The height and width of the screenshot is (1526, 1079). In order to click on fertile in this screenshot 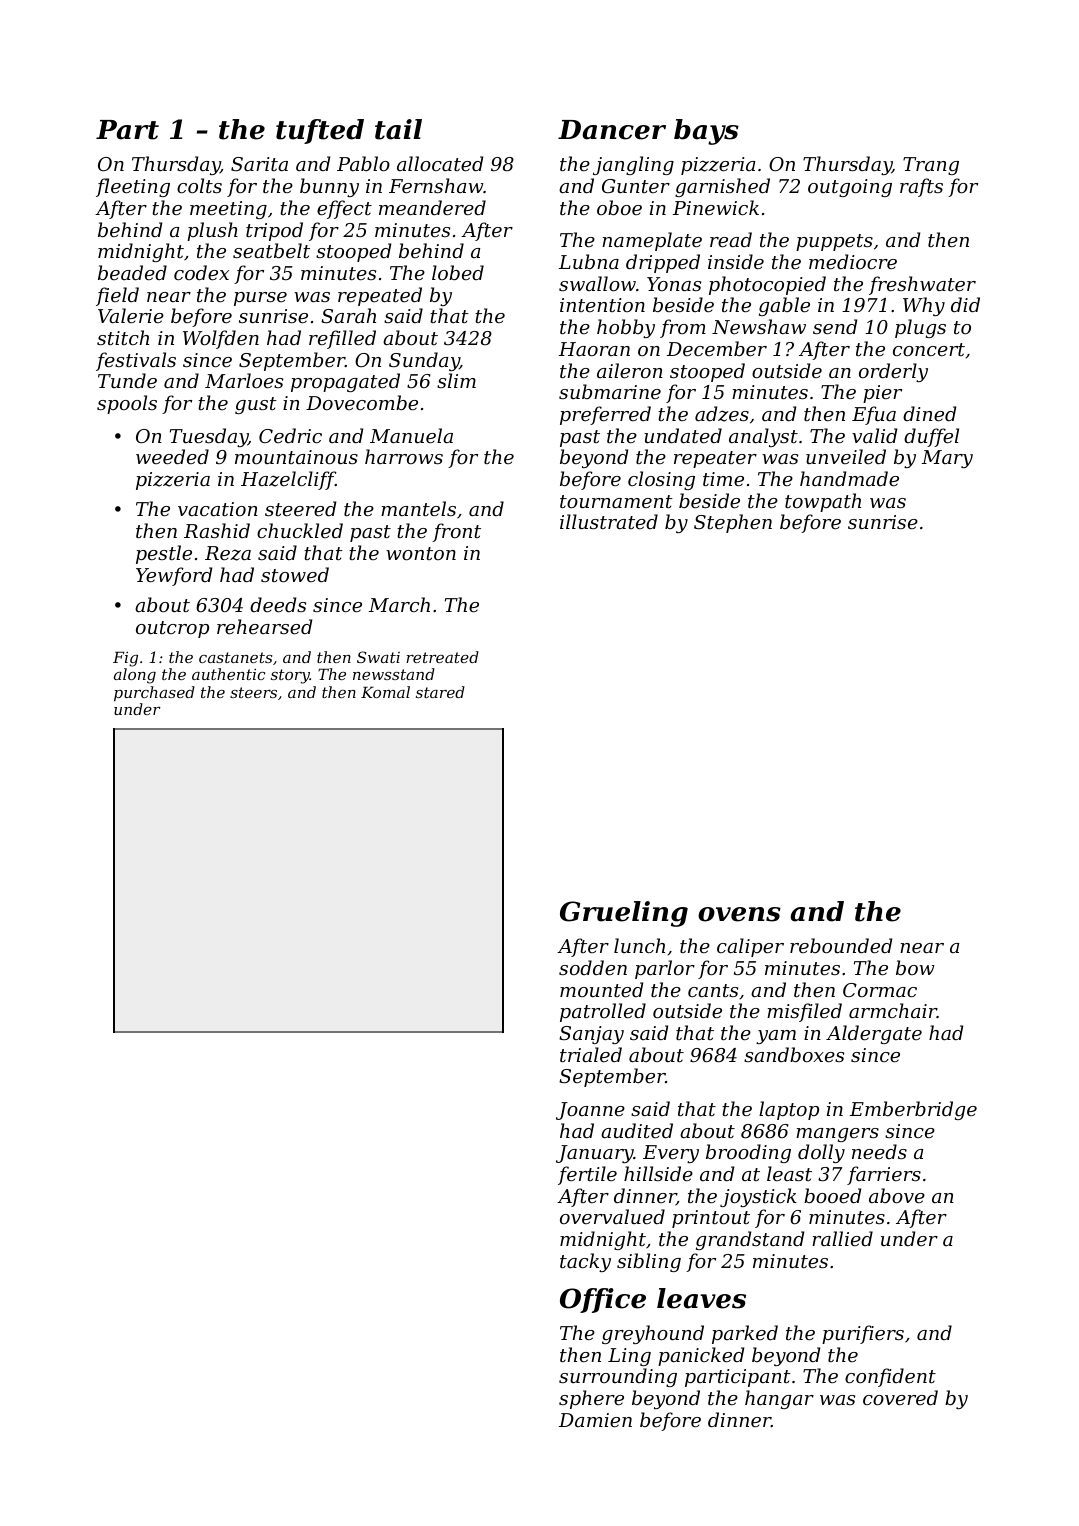, I will do `click(587, 1175)`.
